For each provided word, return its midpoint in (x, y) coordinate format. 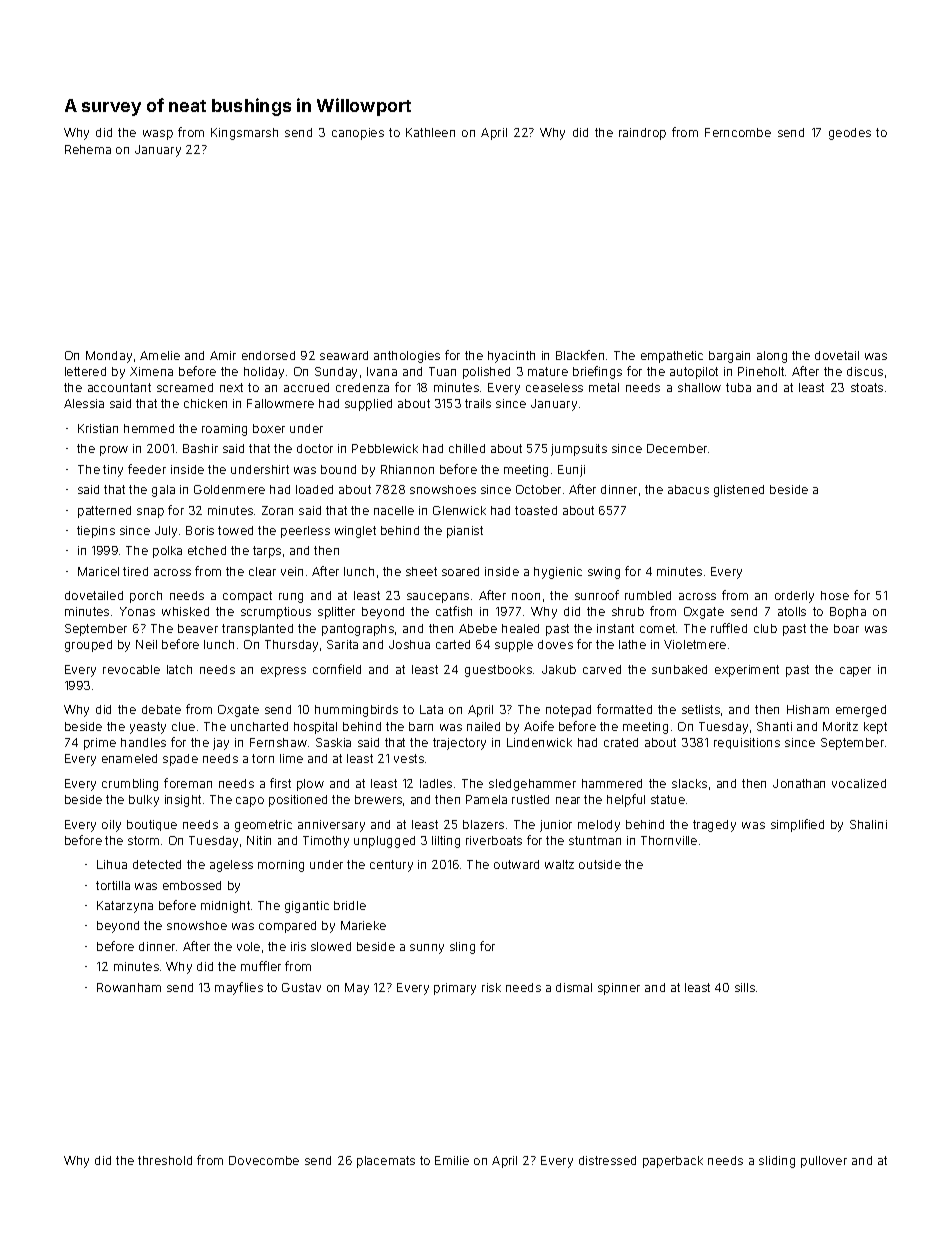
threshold (165, 1160)
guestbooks (498, 671)
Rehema (88, 149)
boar (846, 628)
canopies (358, 134)
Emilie (452, 1160)
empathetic (672, 357)
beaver (198, 628)
